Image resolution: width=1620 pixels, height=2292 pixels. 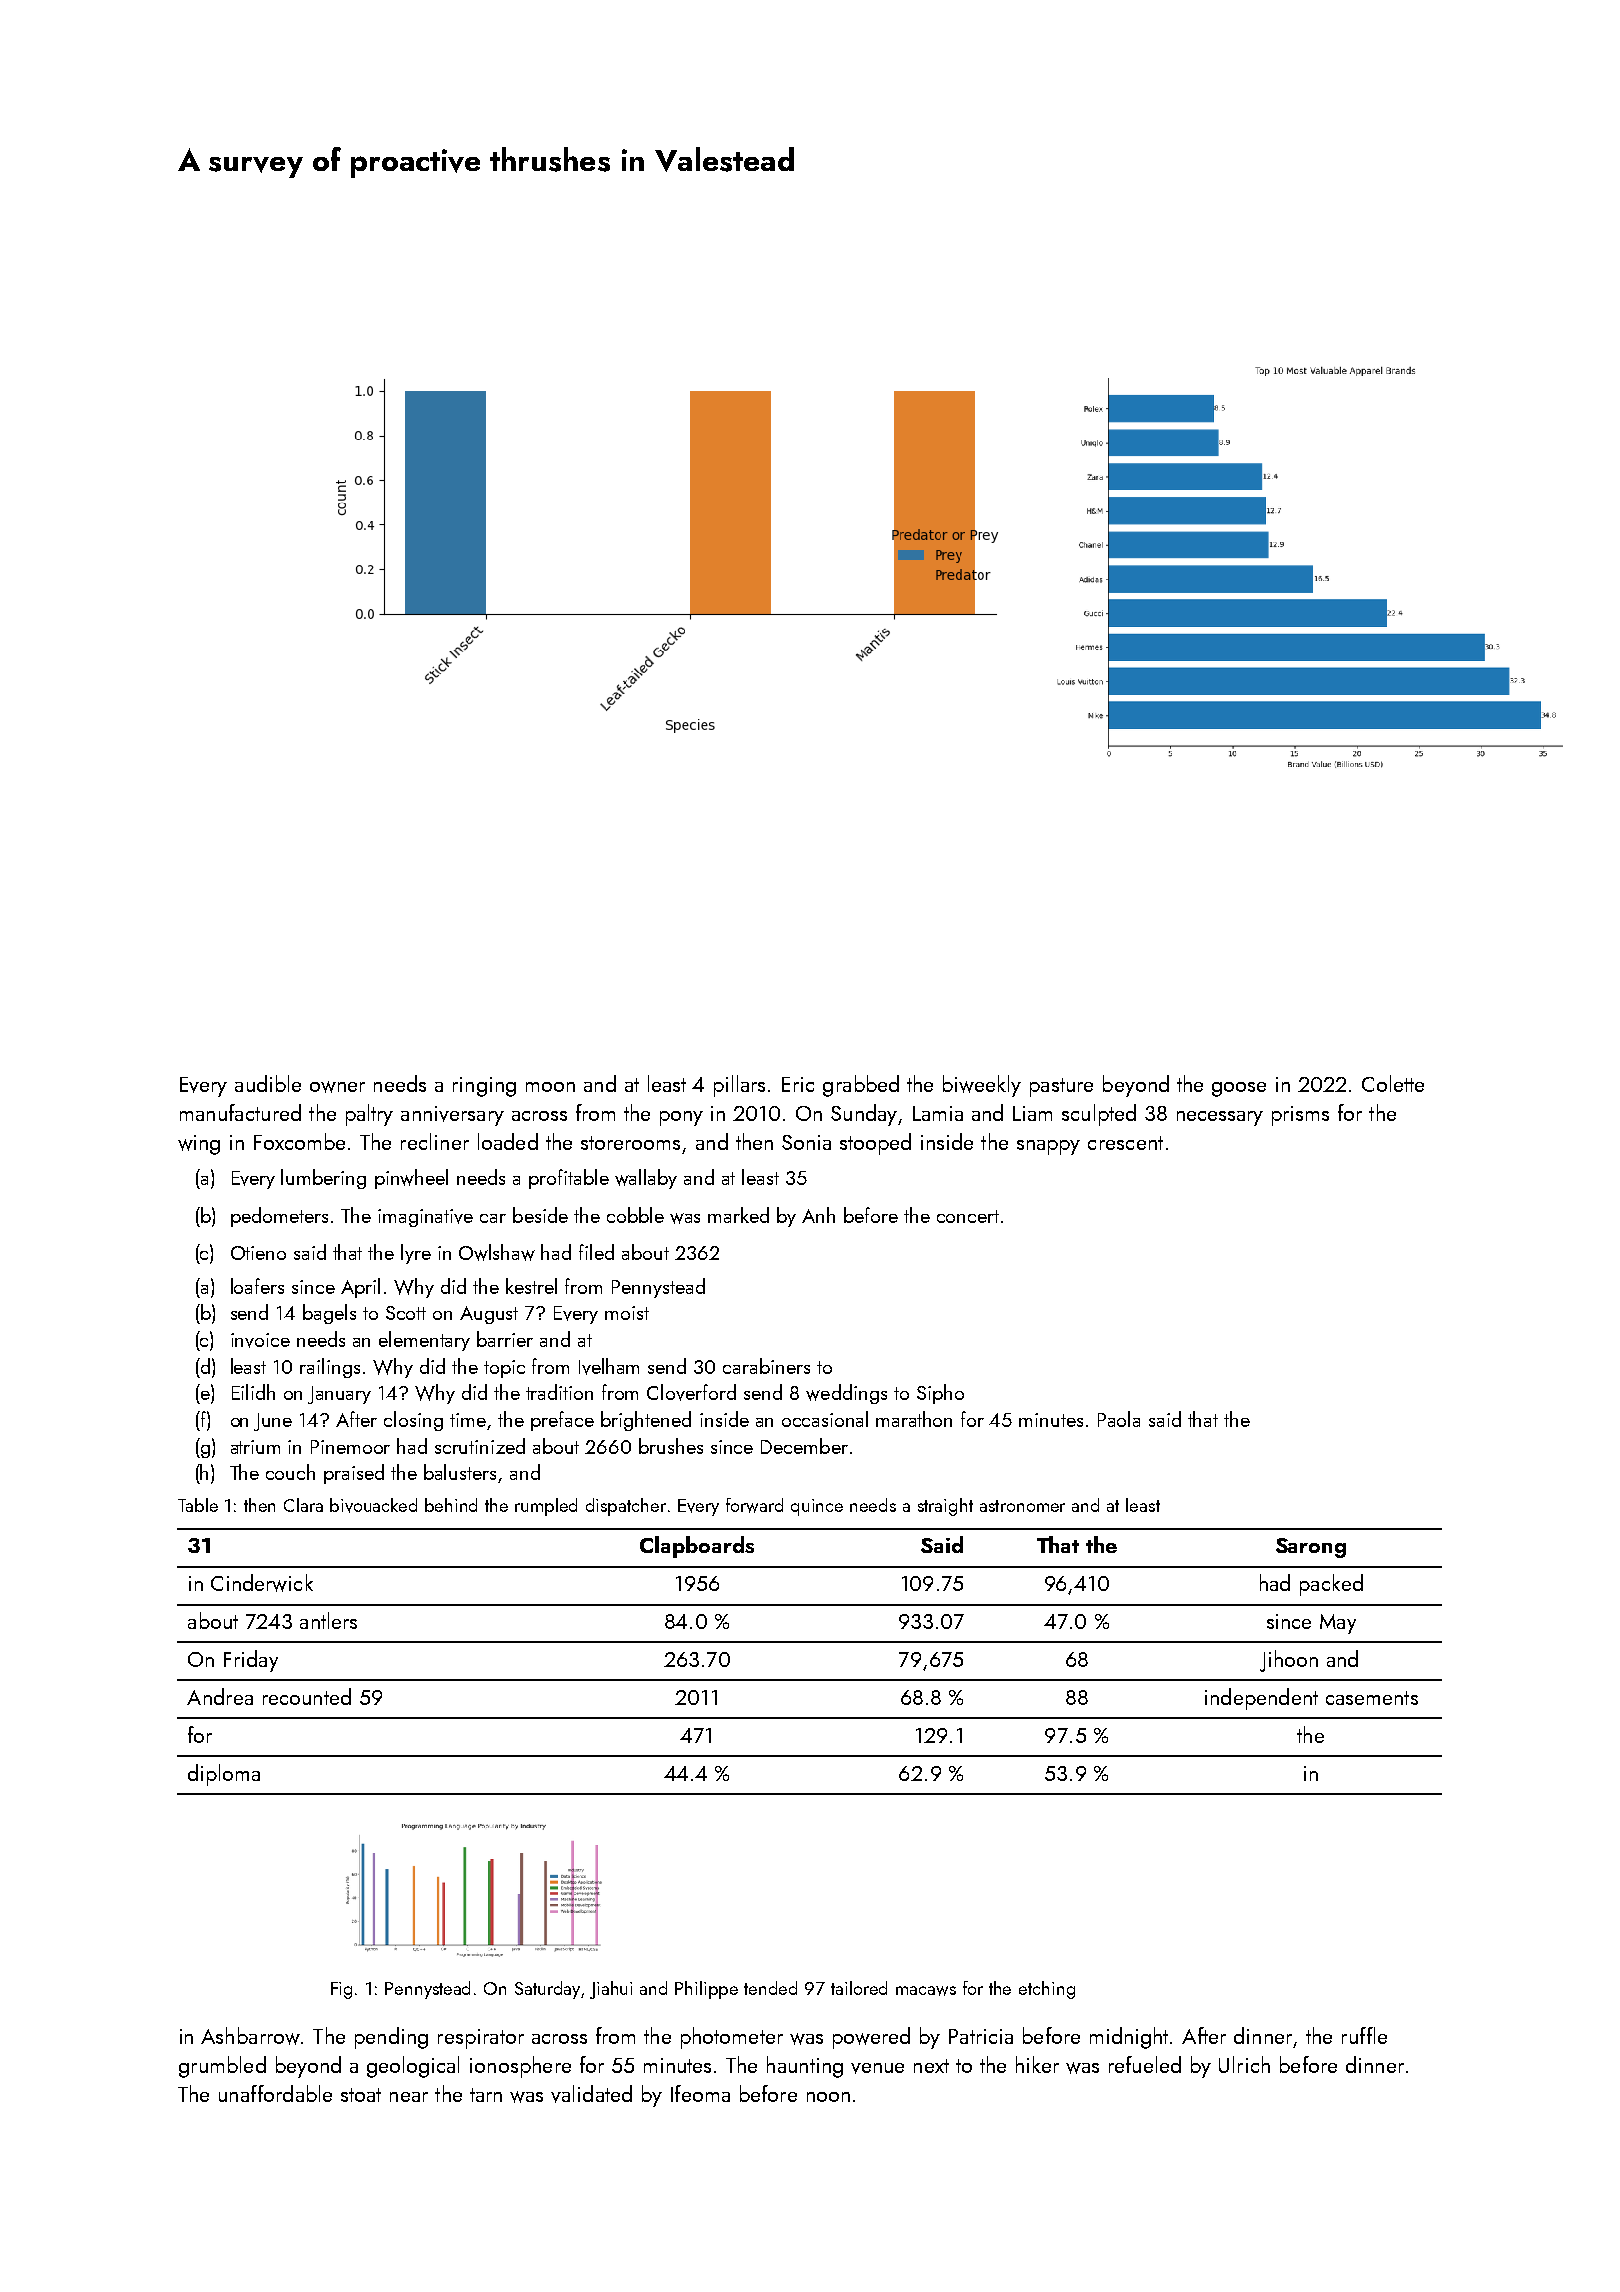 What do you see at coordinates (1372, 1698) in the document?
I see `casements` at bounding box center [1372, 1698].
